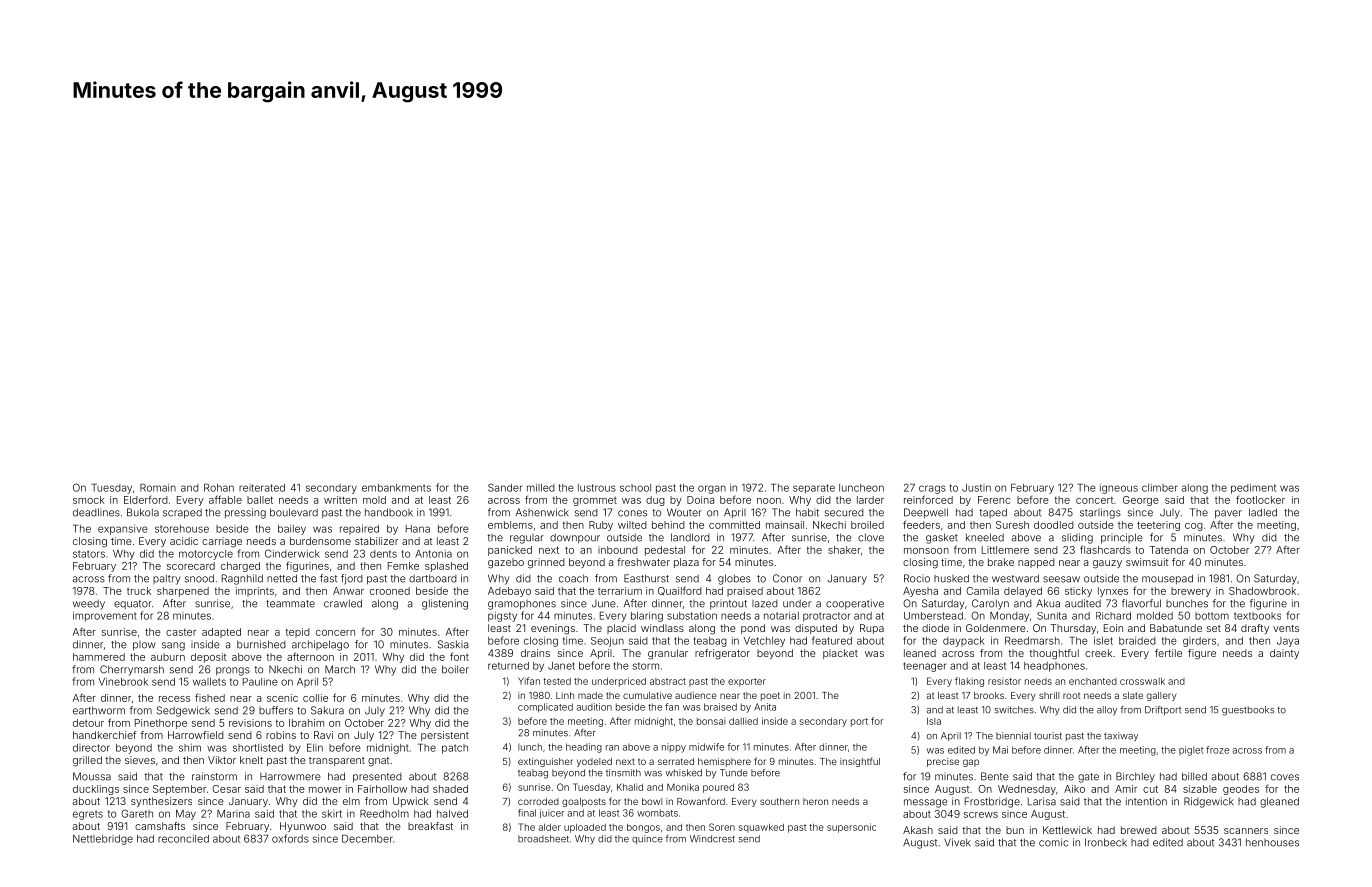  I want to click on complicated, so click(545, 708).
